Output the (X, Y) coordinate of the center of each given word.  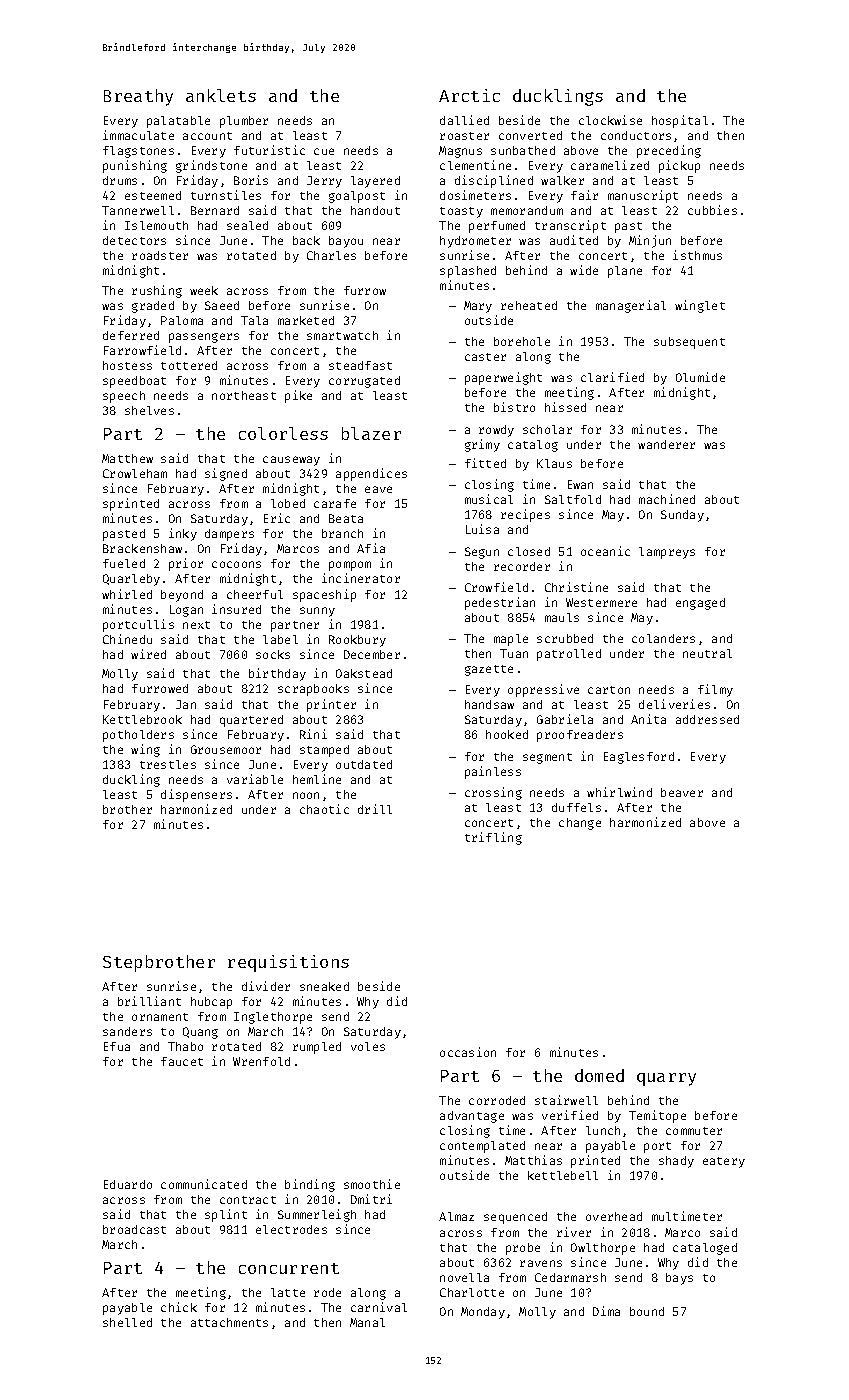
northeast (244, 395)
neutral (707, 653)
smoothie (372, 1184)
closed (529, 551)
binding (310, 1185)
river (574, 1232)
